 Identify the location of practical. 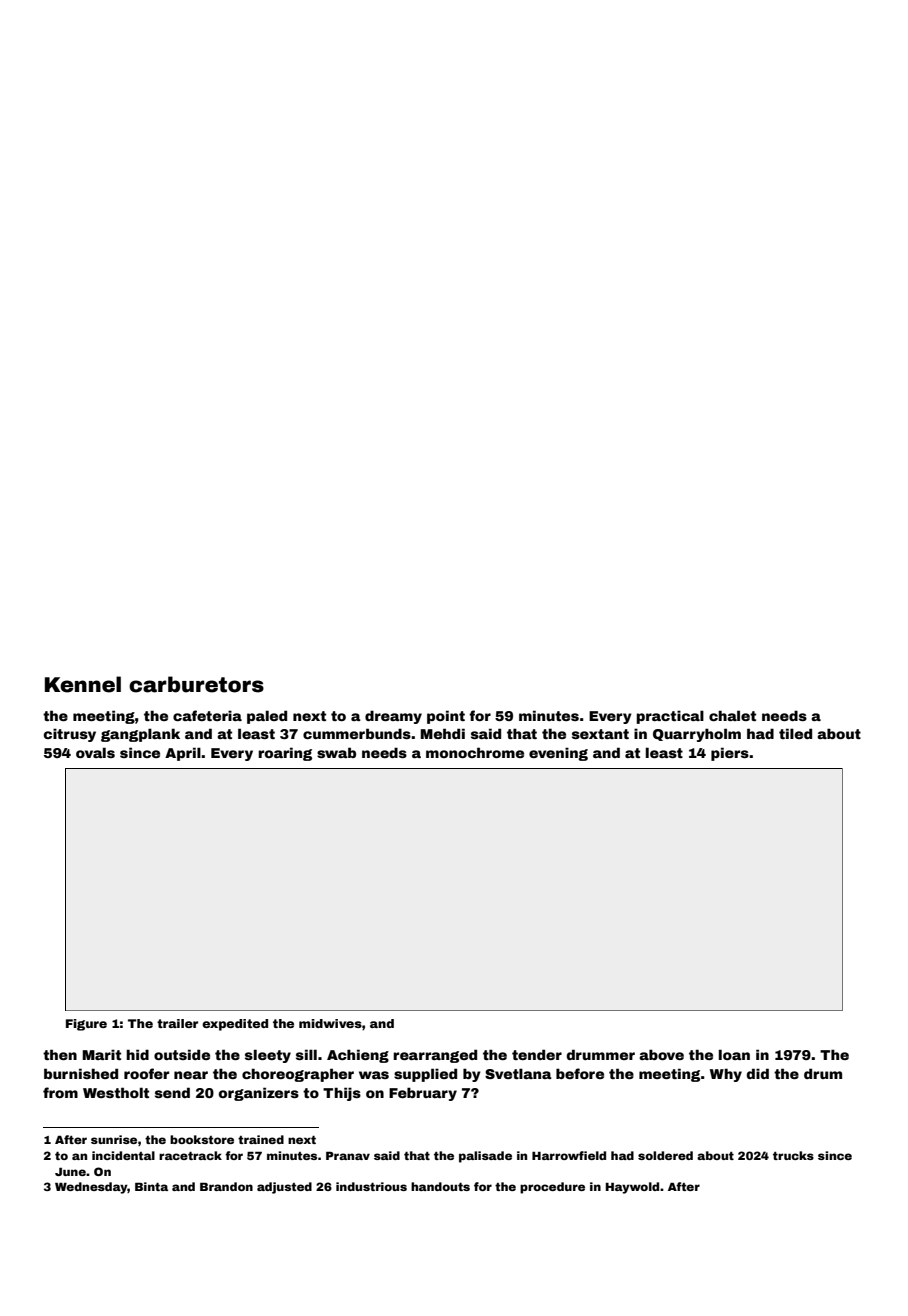
(670, 717).
